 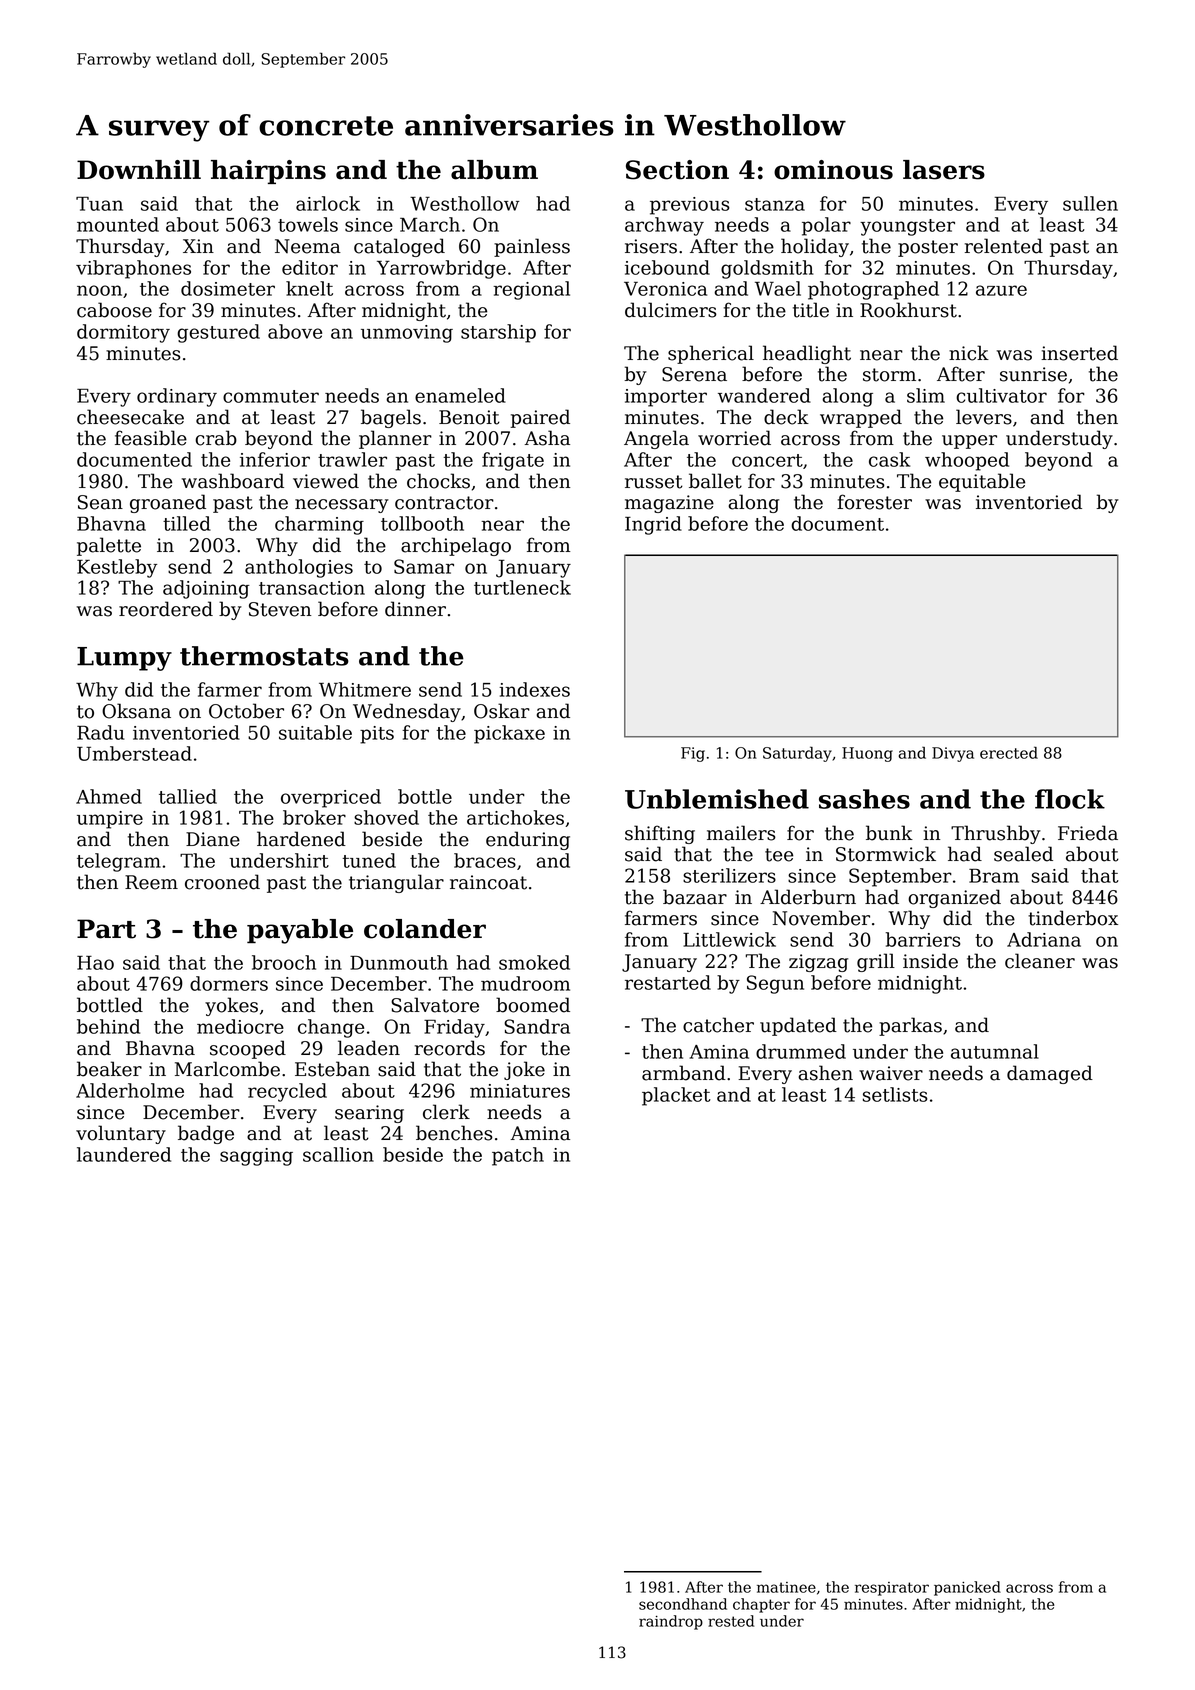 What do you see at coordinates (944, 170) in the screenshot?
I see `lasers` at bounding box center [944, 170].
